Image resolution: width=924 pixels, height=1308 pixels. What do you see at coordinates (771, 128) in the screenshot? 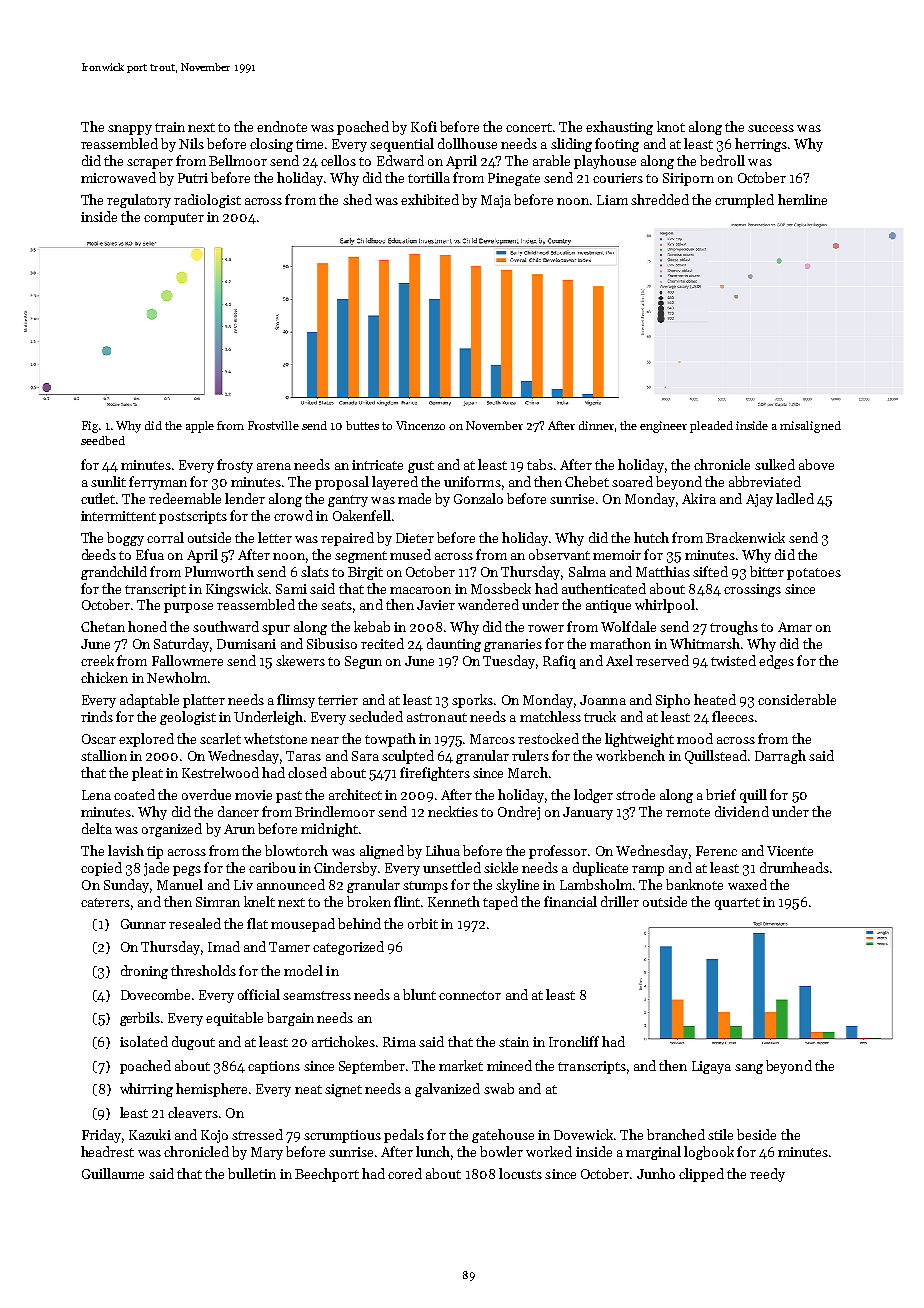
I see `success` at bounding box center [771, 128].
